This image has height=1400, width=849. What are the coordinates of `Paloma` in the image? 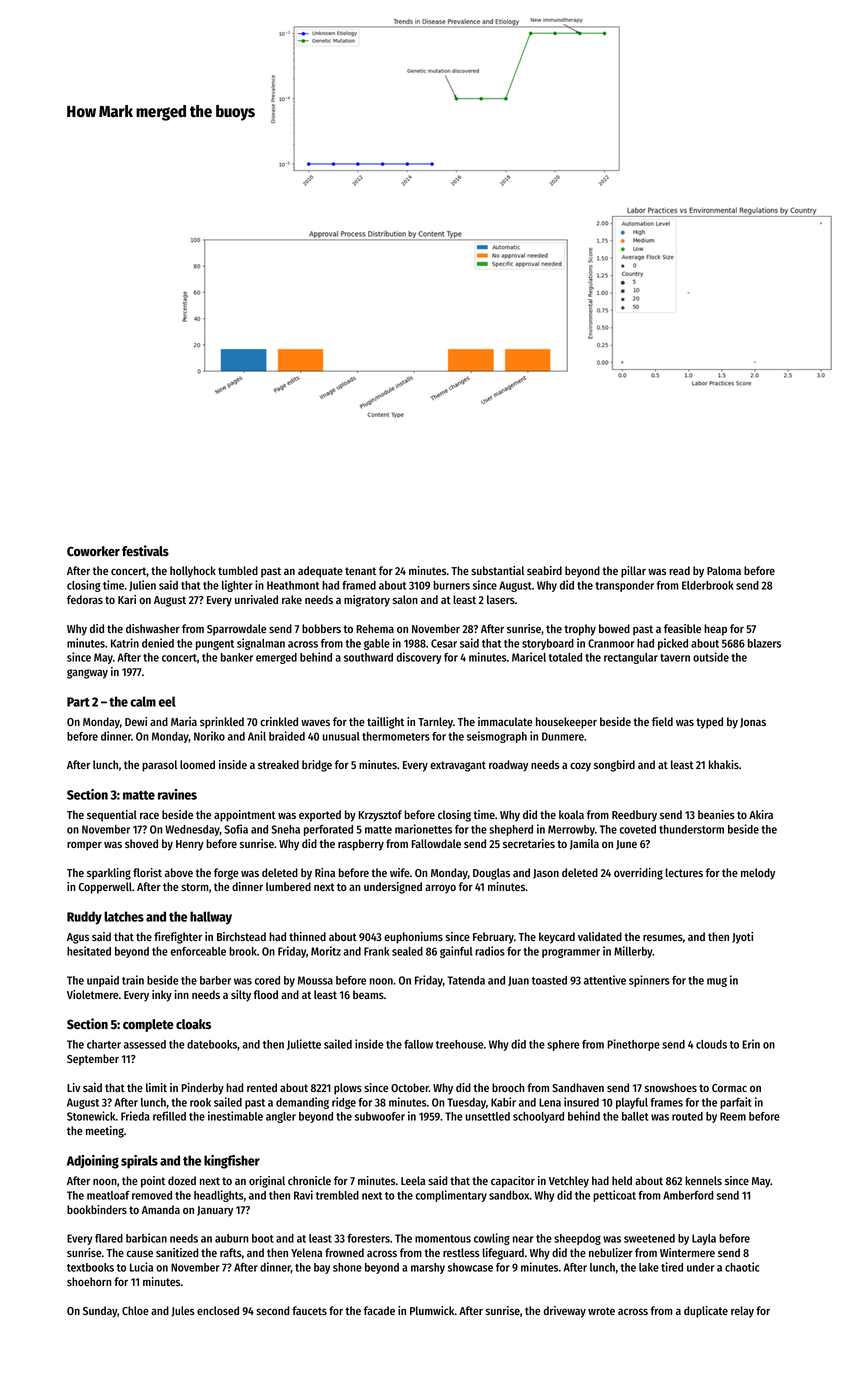 It's located at (724, 570).
